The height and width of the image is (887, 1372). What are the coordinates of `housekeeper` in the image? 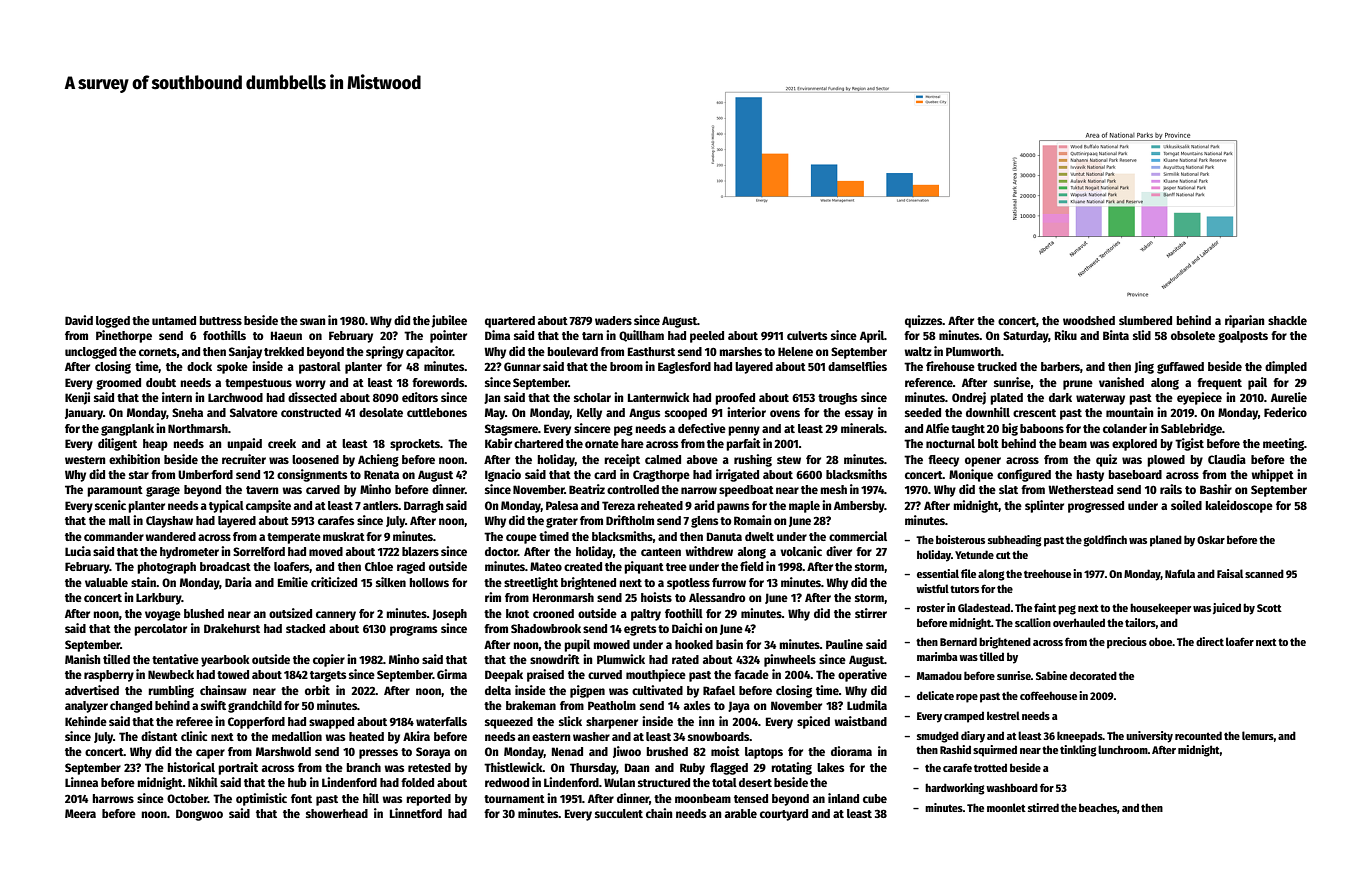 It's located at (1160, 609).
